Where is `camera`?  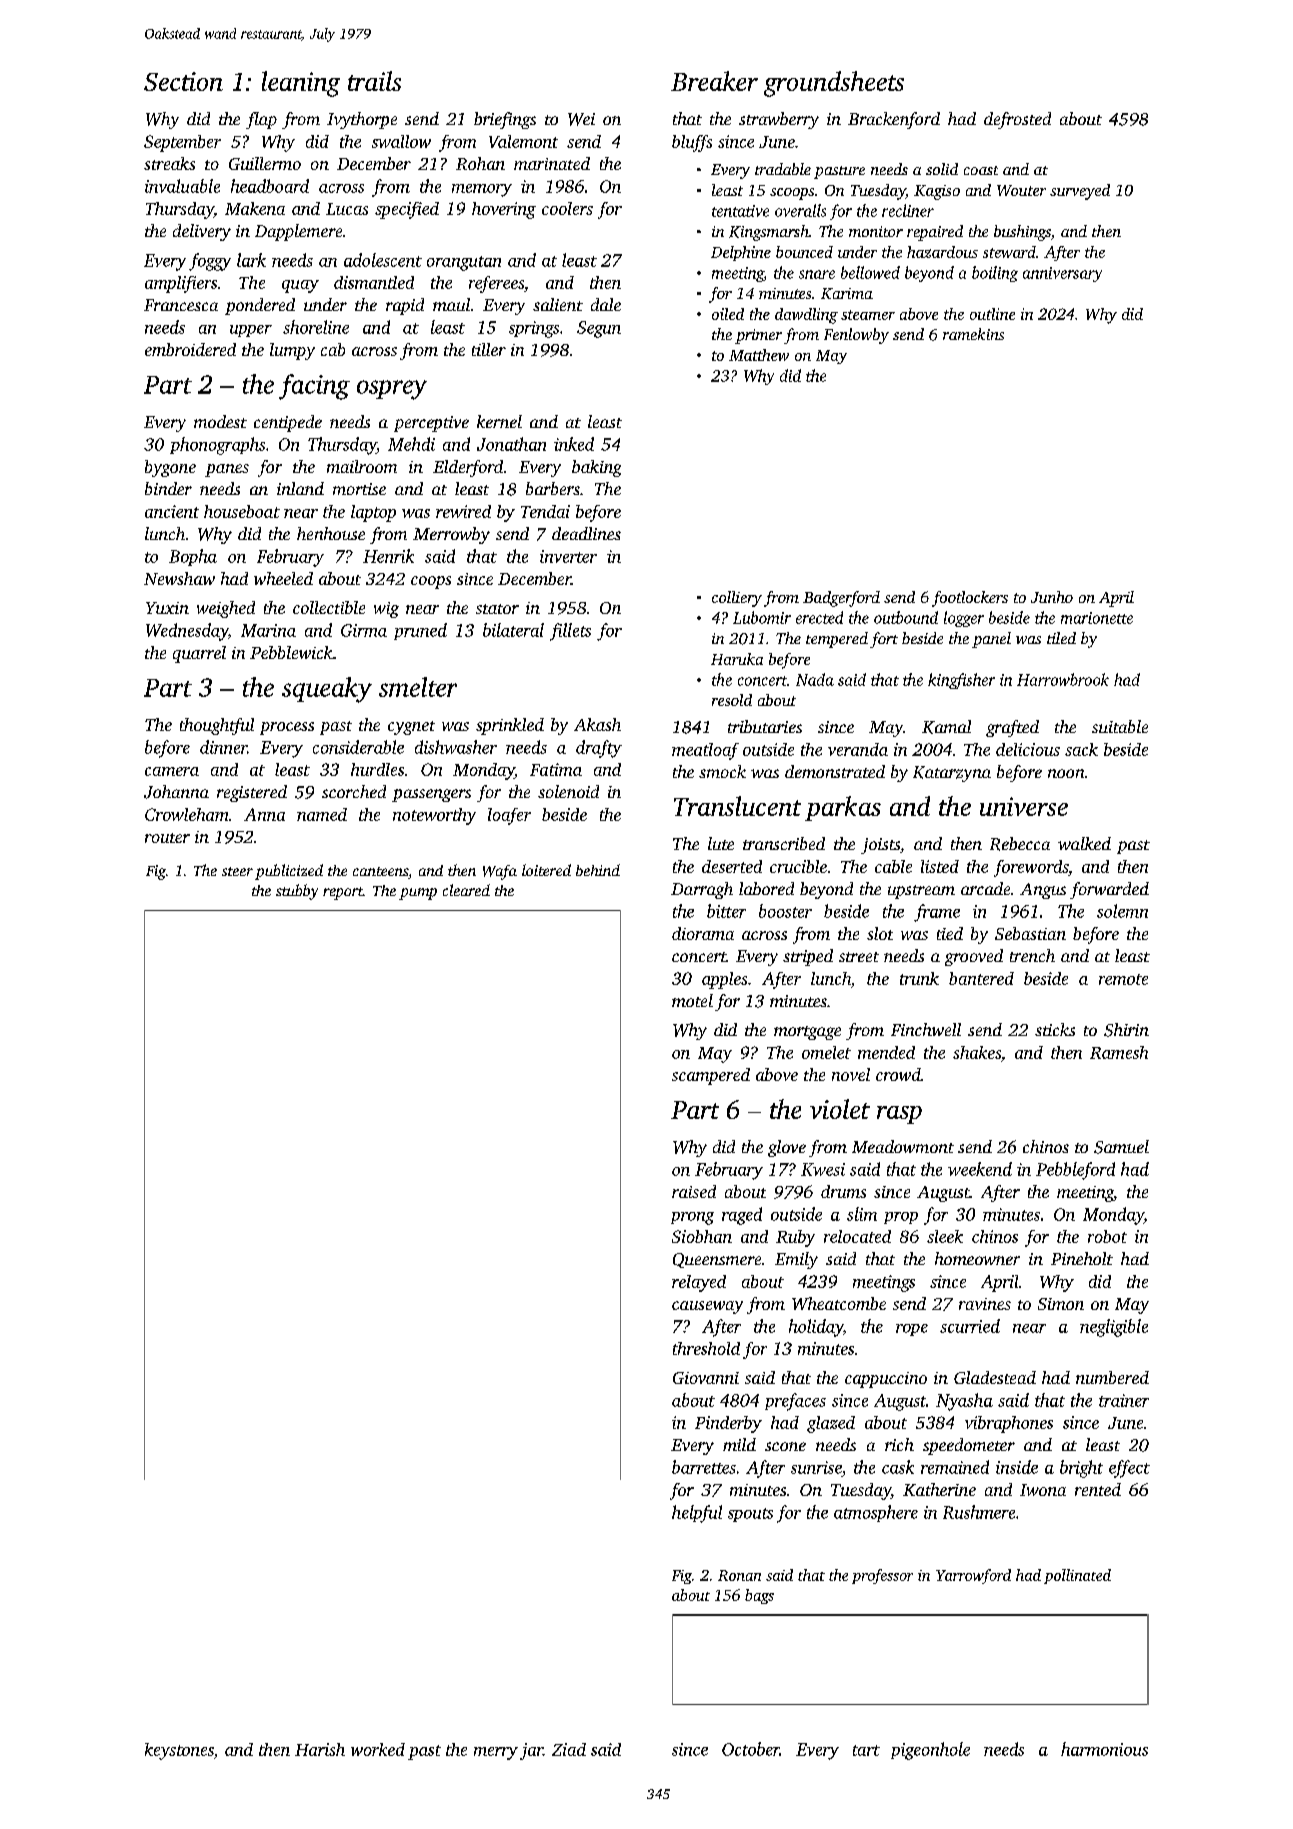
camera is located at coordinates (172, 771).
